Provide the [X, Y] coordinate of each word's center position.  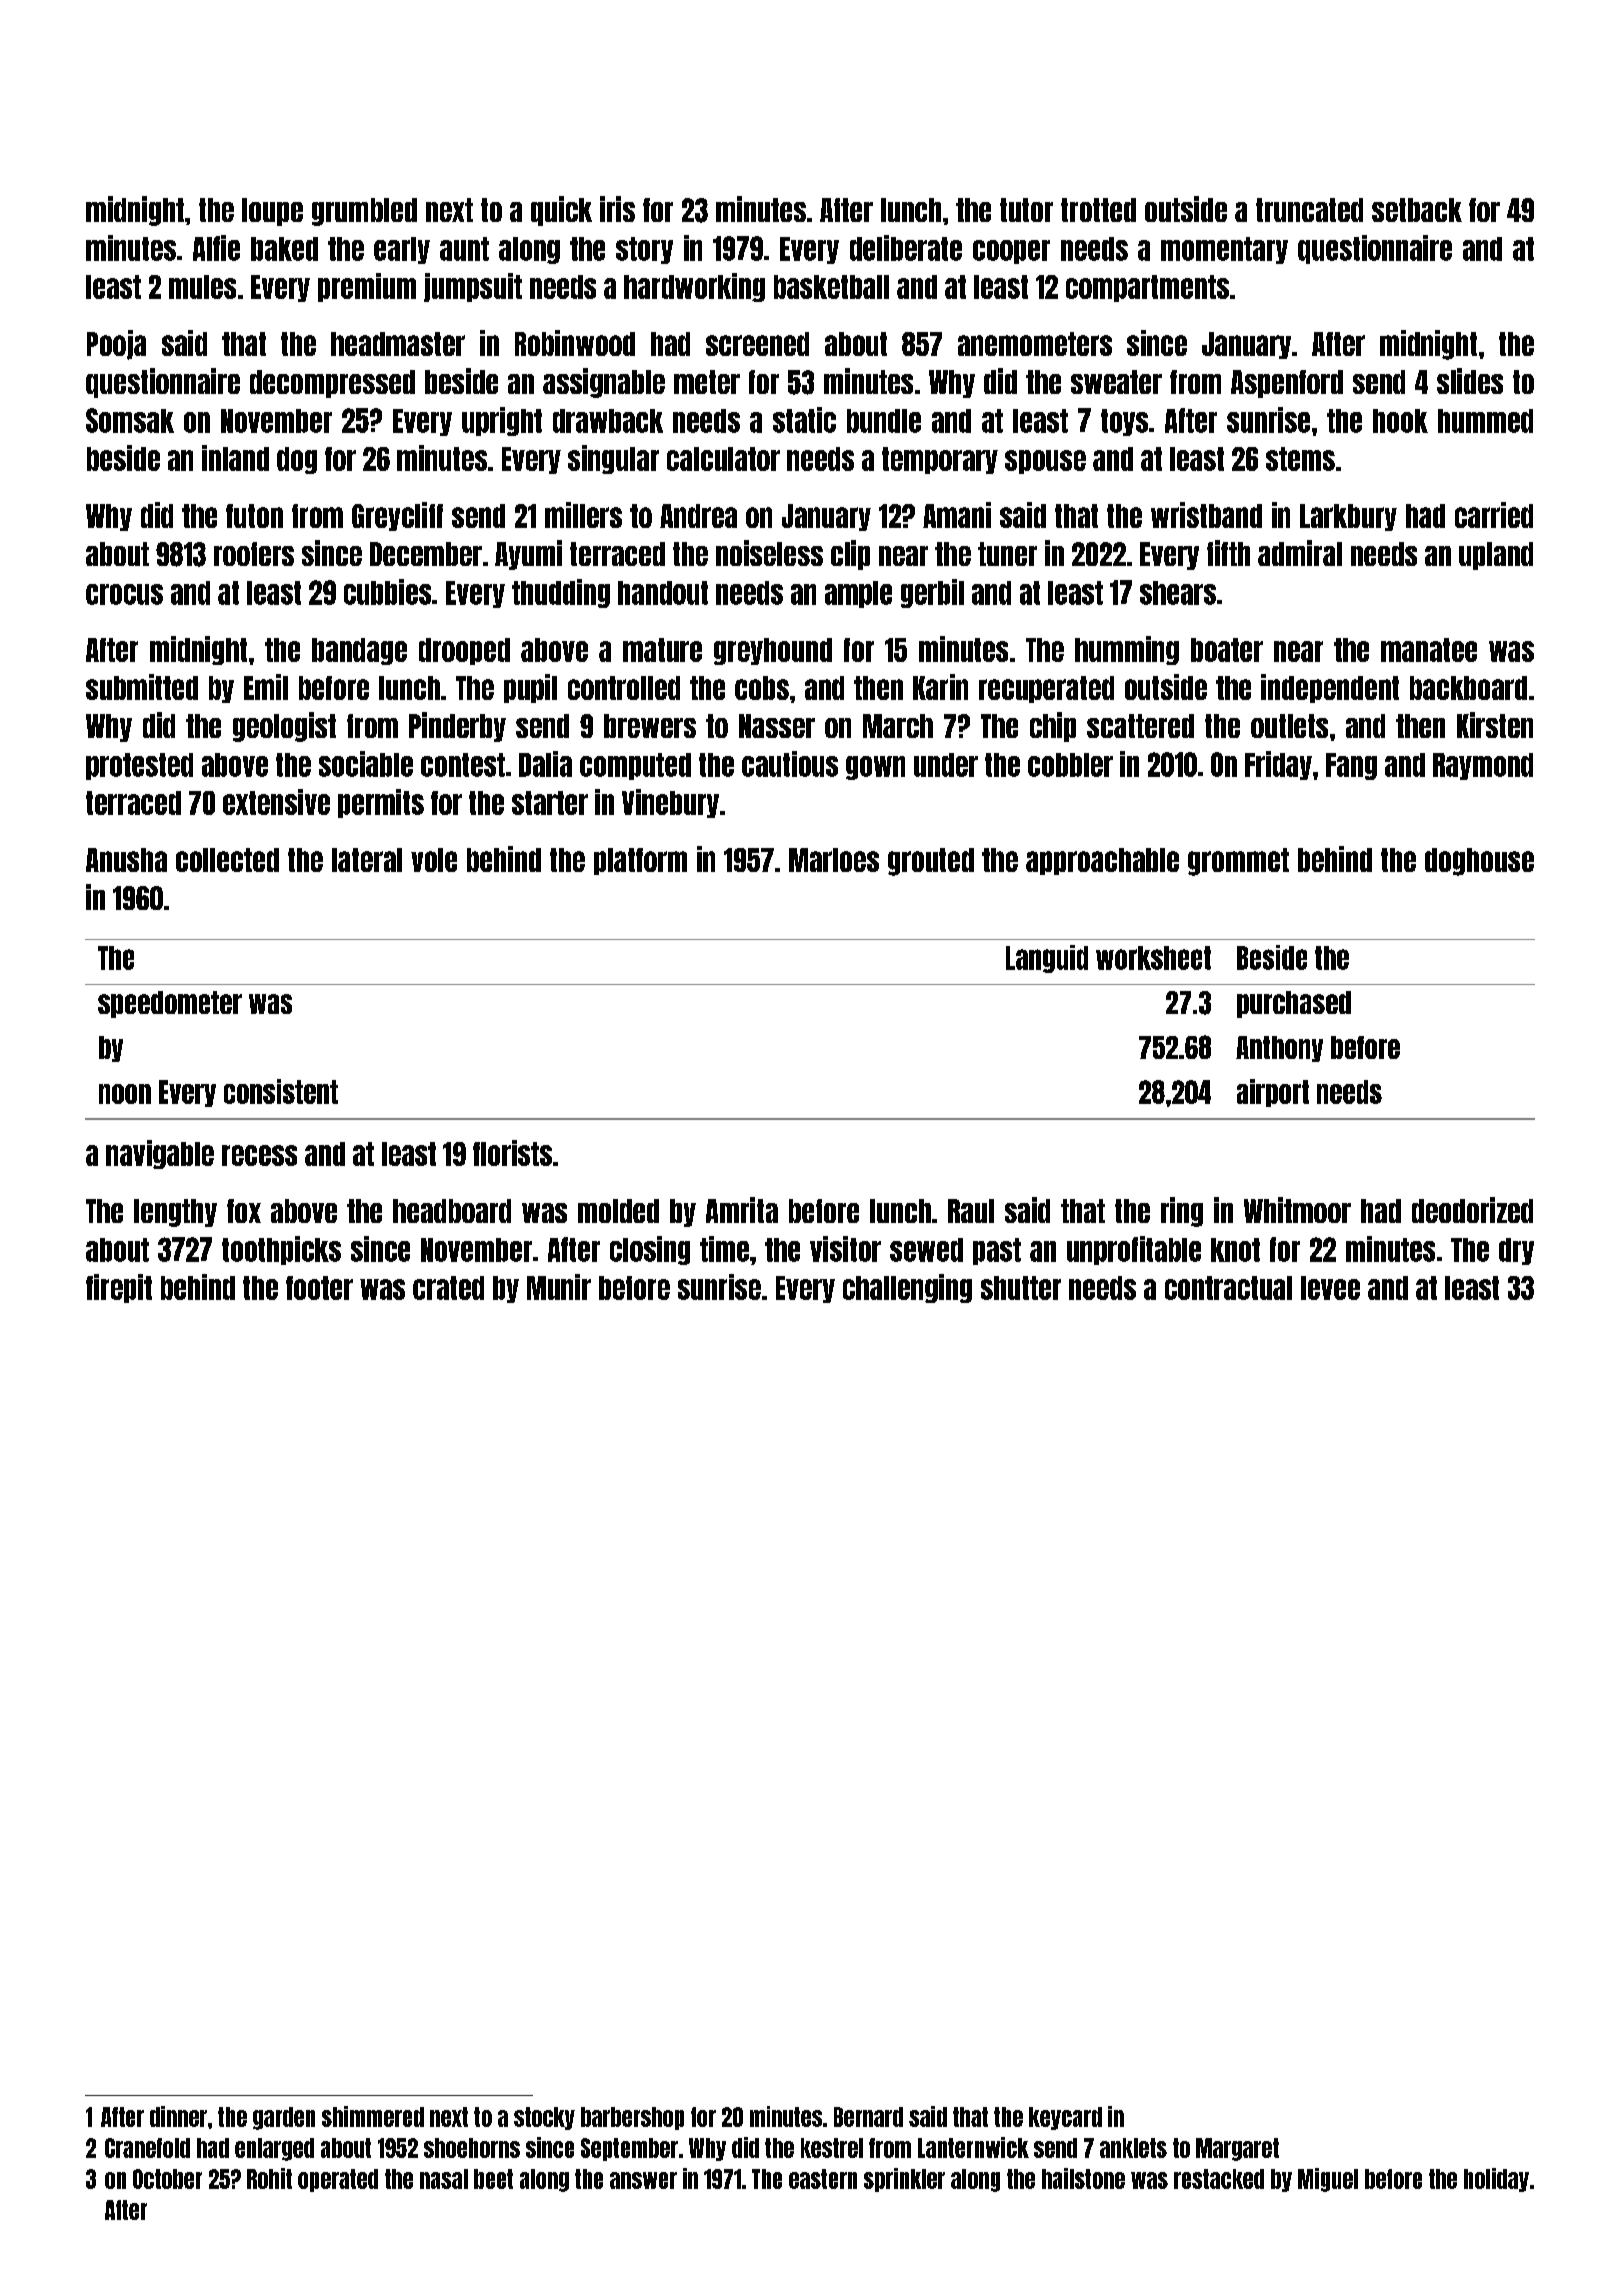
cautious [790, 764]
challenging [907, 1288]
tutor [1026, 210]
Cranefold [147, 2148]
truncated [1309, 210]
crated [448, 1288]
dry [1516, 1251]
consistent [281, 1091]
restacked [1219, 2179]
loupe [272, 212]
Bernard [868, 2117]
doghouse [1479, 862]
